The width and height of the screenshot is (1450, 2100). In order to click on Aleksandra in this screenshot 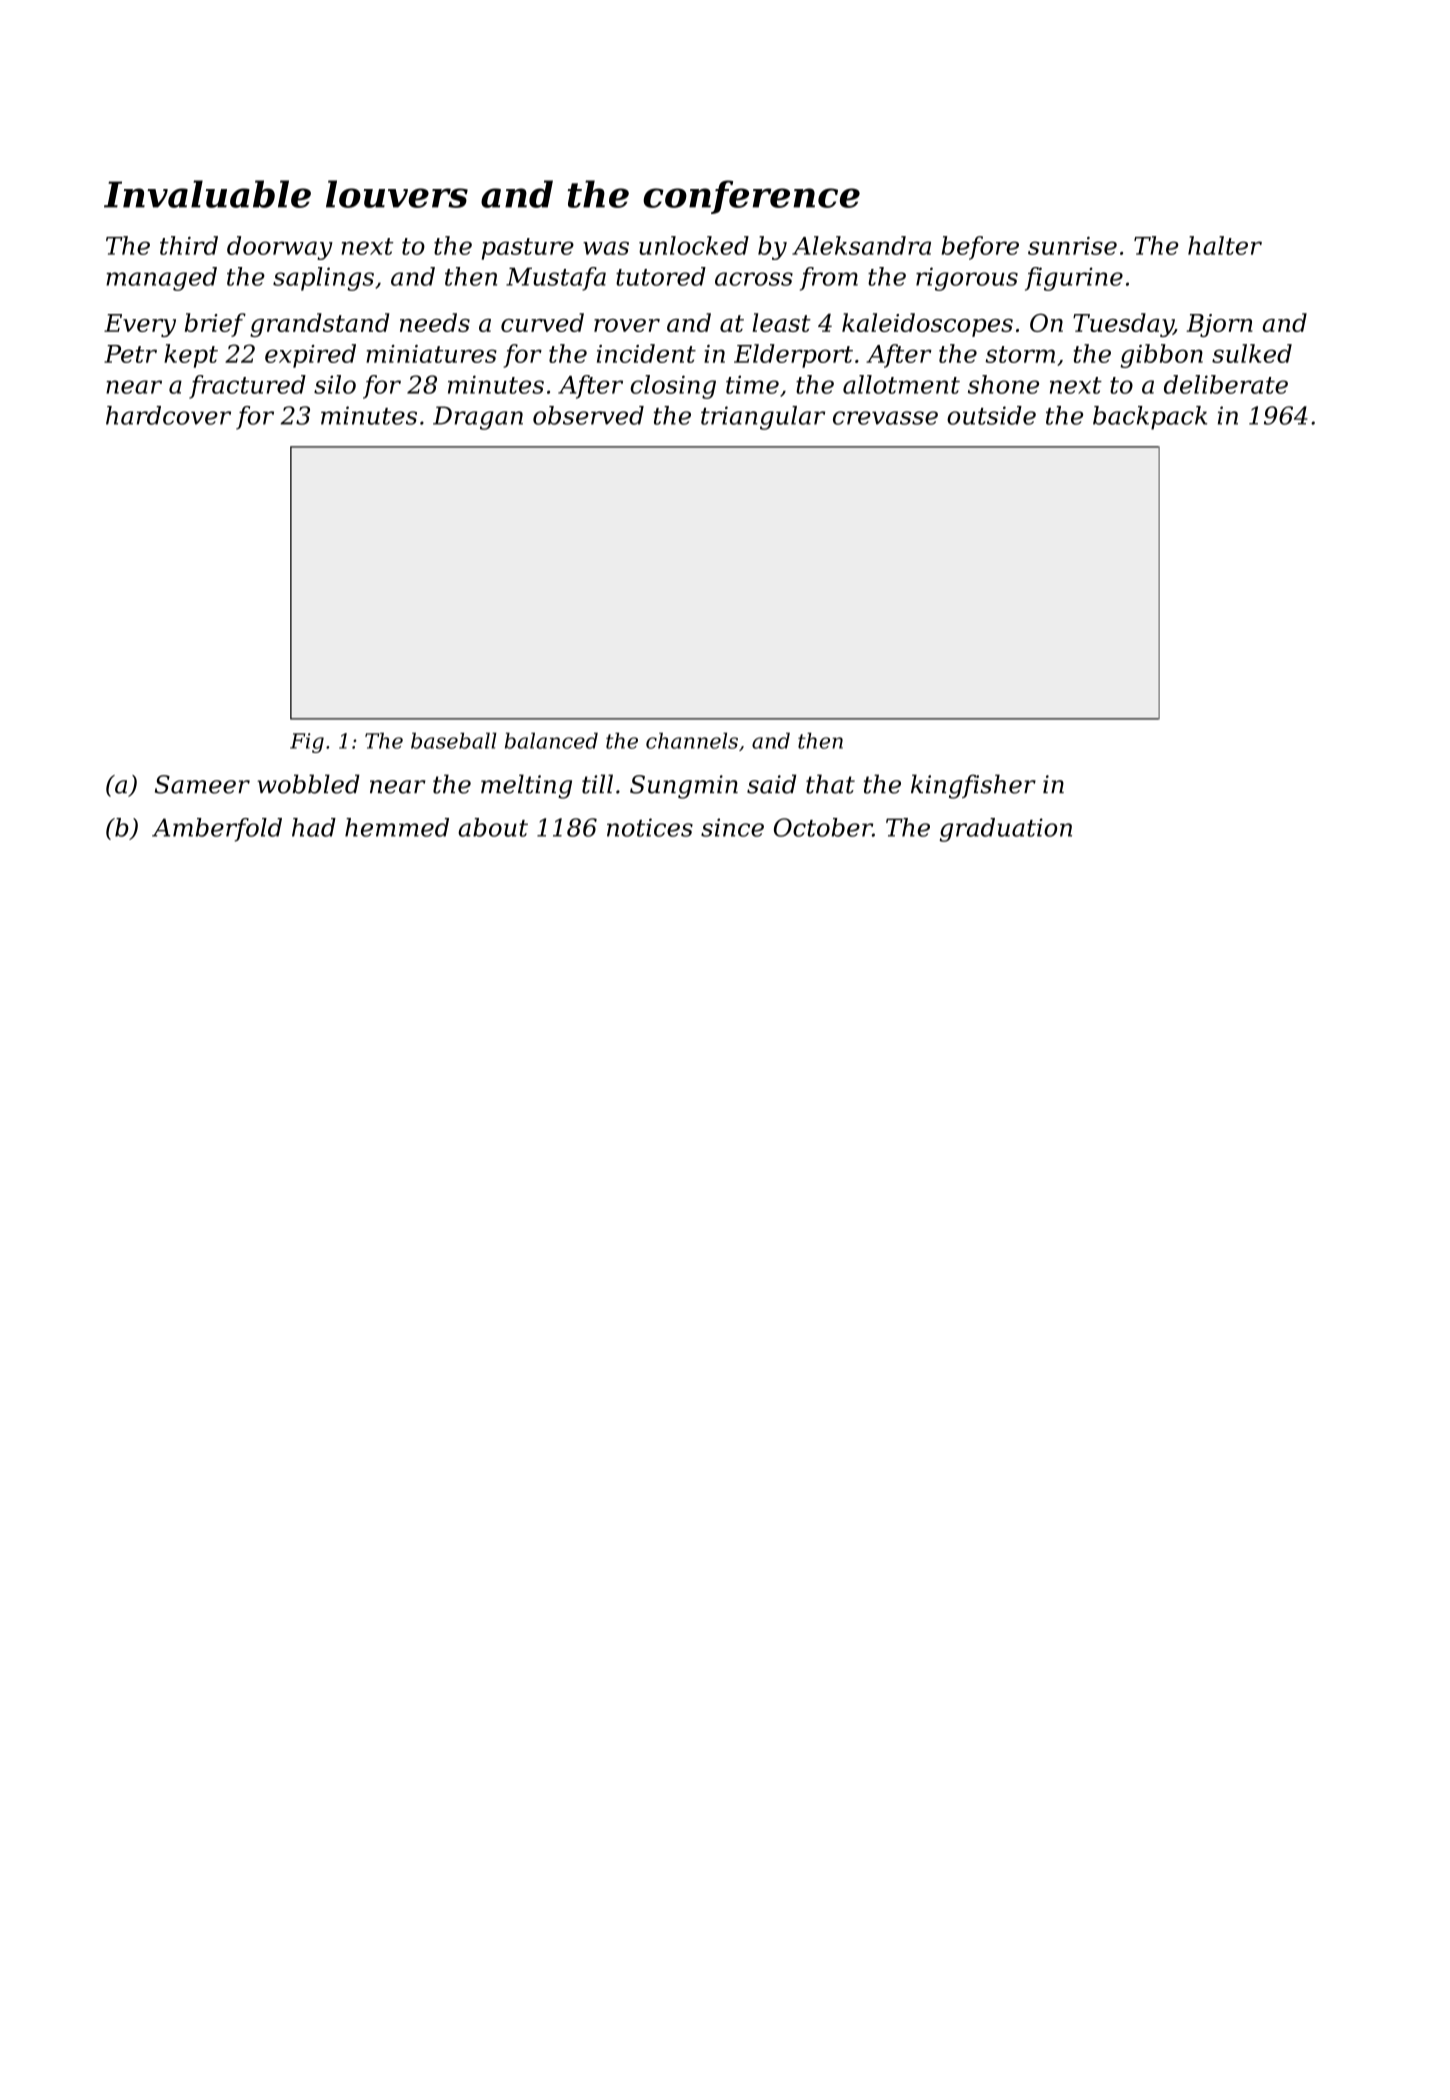, I will do `click(861, 245)`.
